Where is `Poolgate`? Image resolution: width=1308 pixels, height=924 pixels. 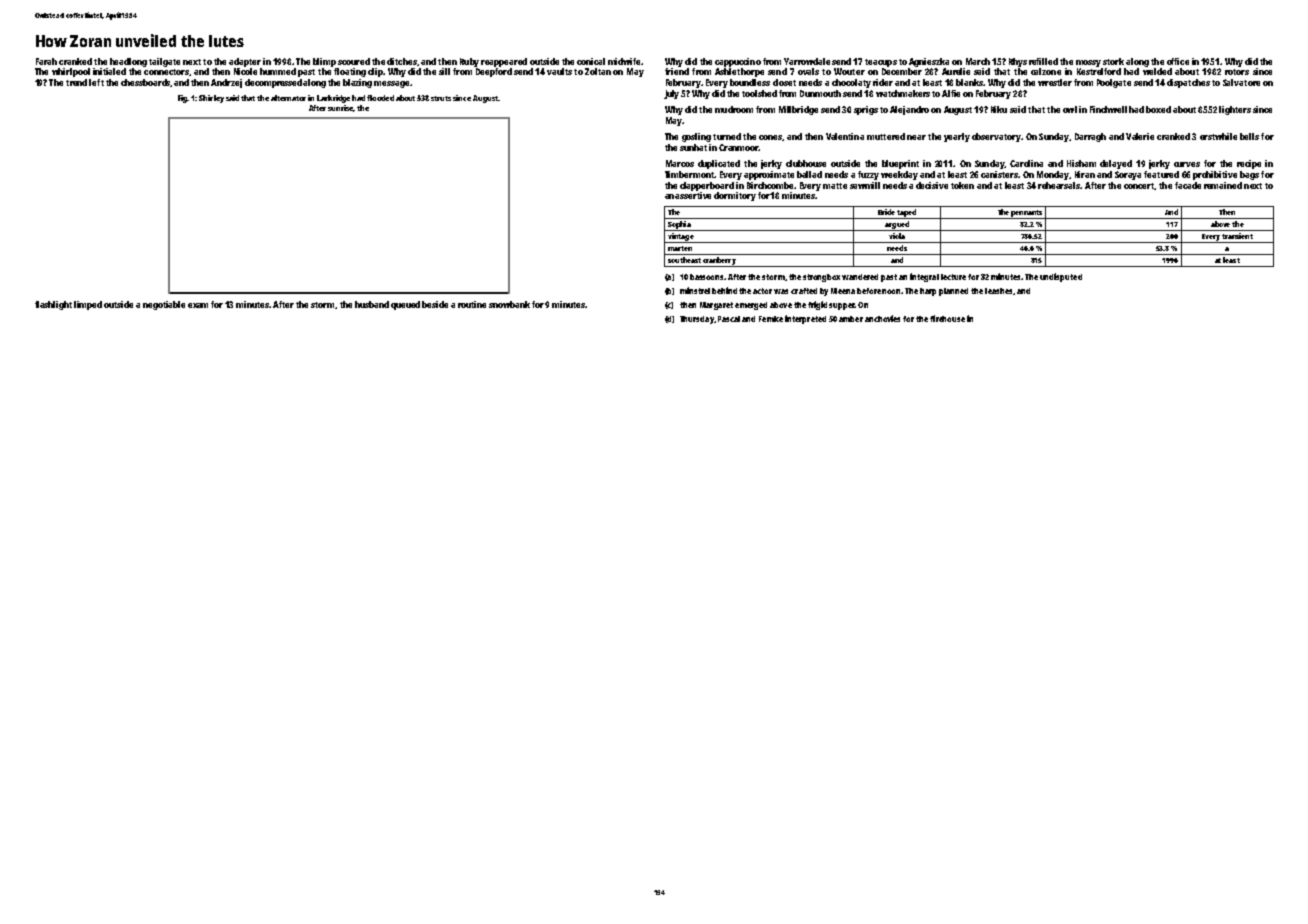
Poolgate is located at coordinates (1114, 83).
